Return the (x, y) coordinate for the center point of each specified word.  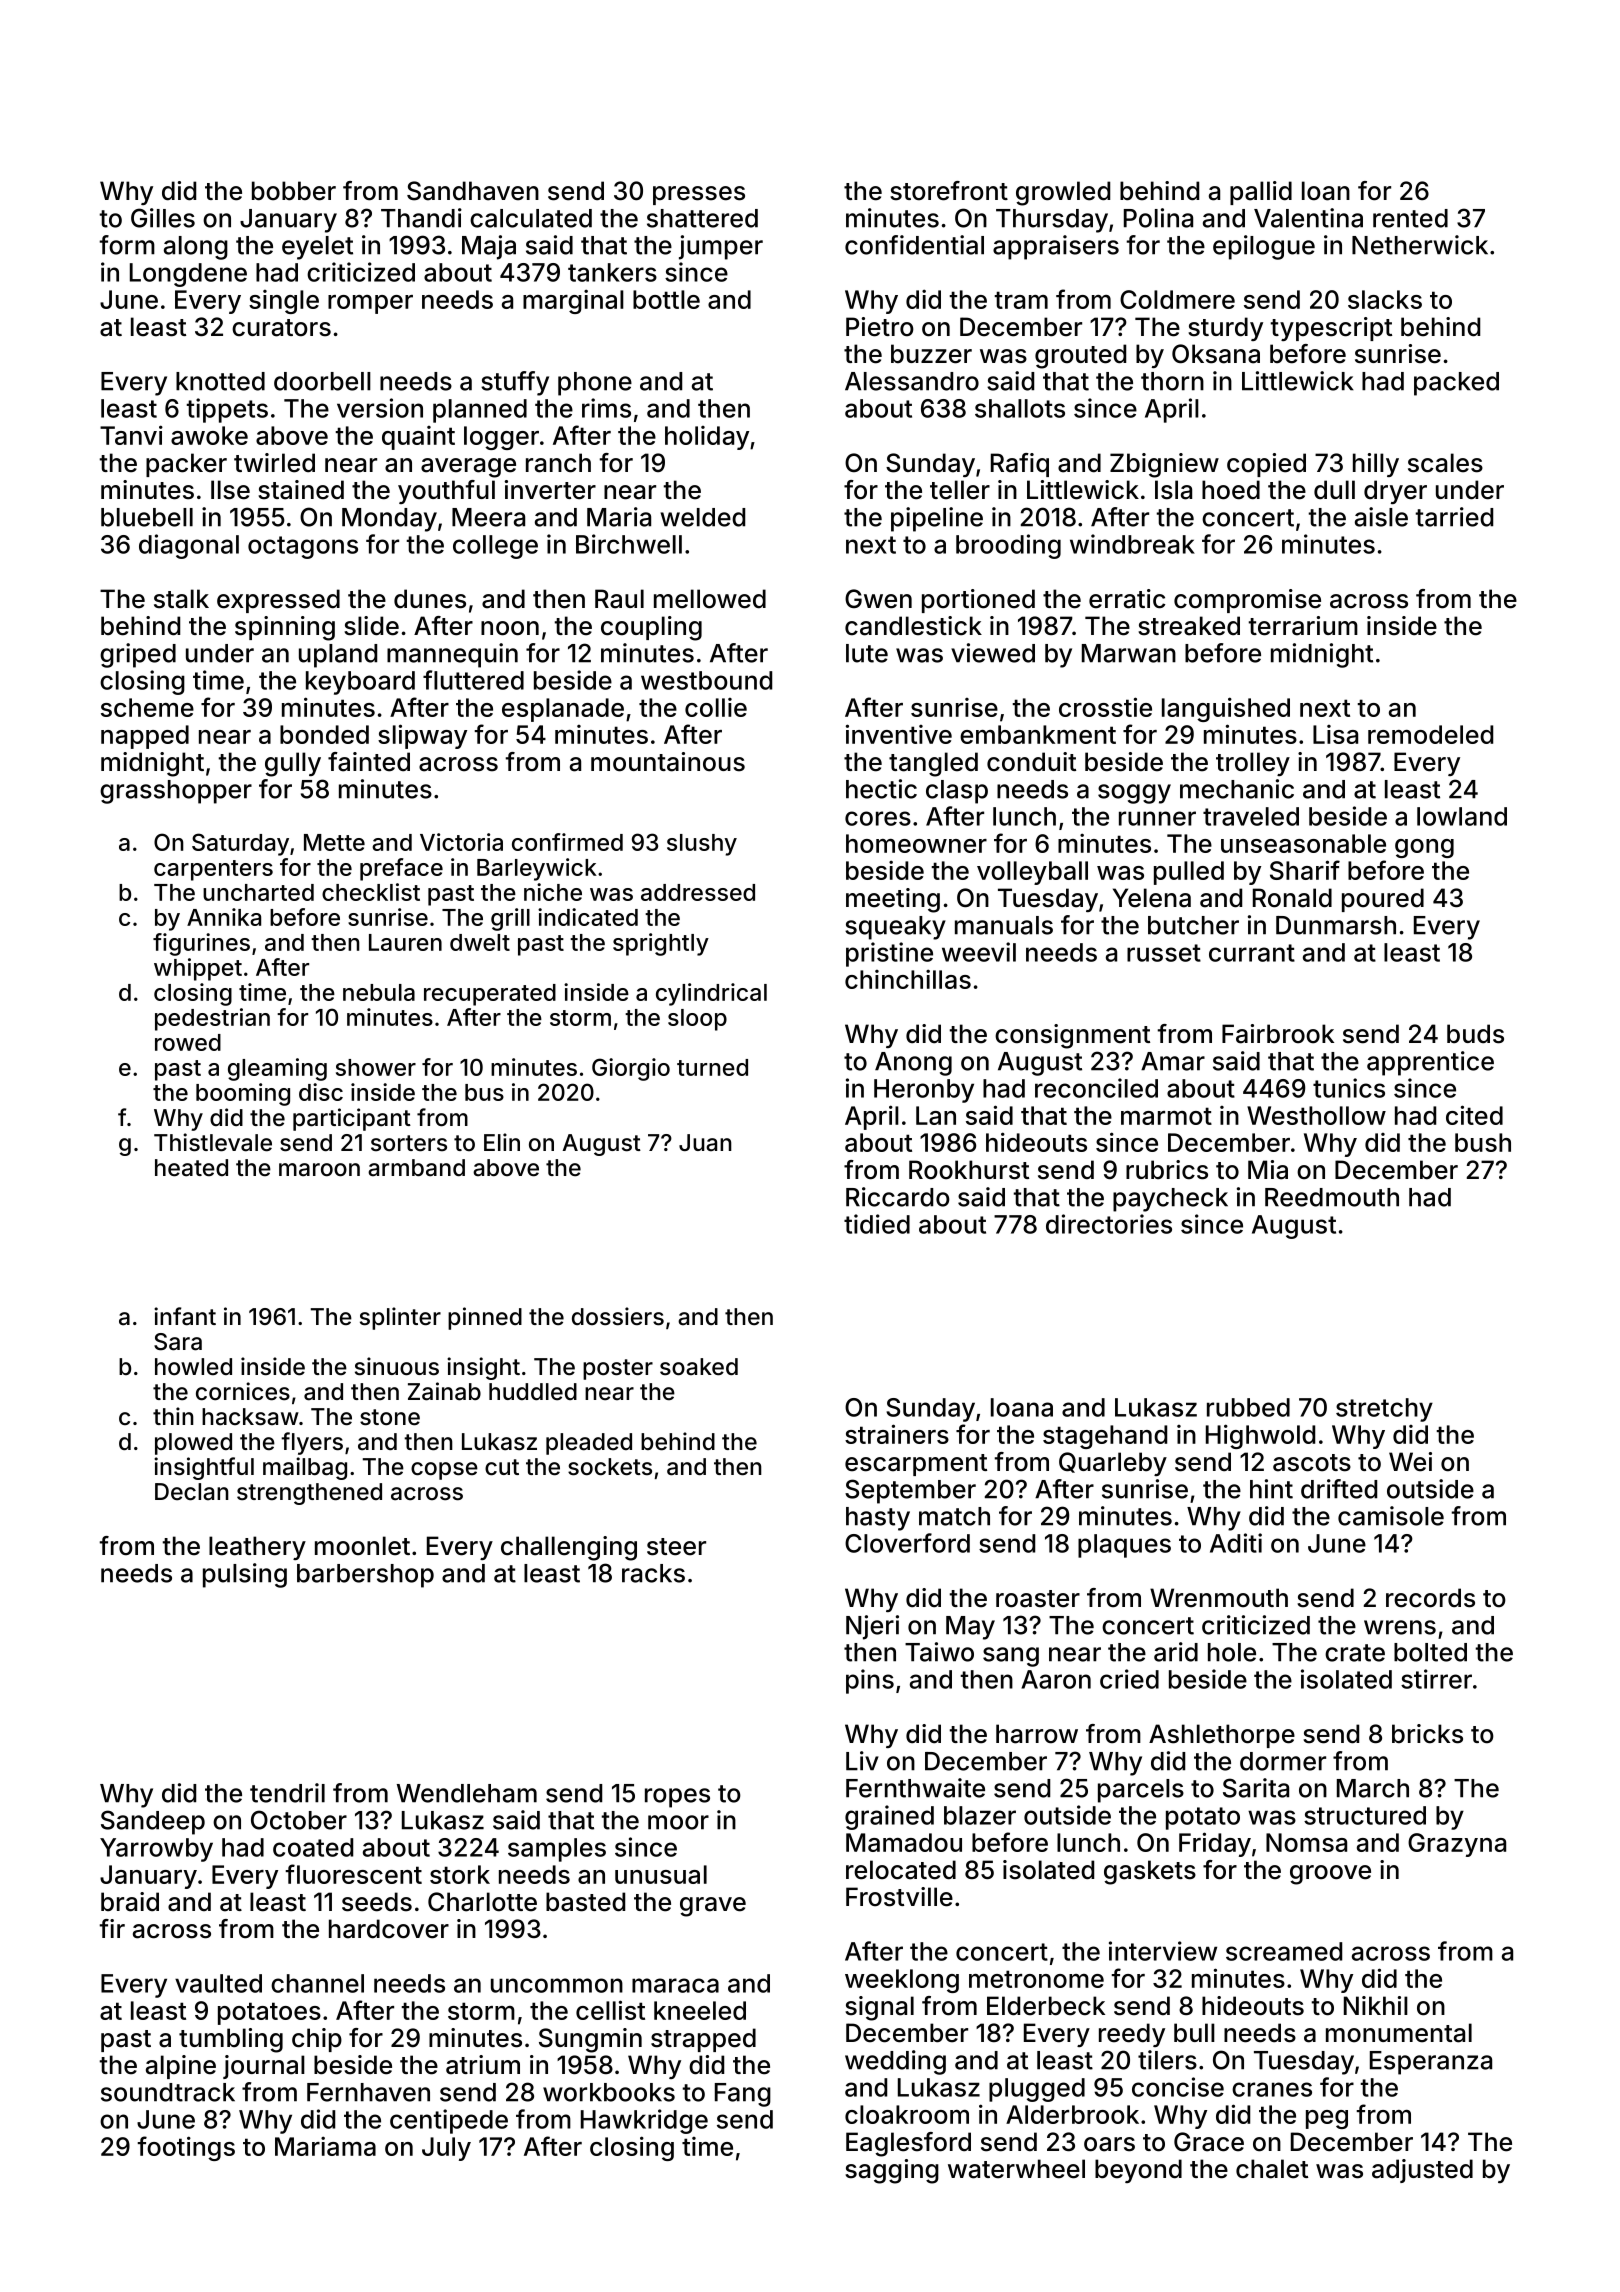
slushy (702, 845)
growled (1063, 193)
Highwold (1260, 1436)
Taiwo (939, 1652)
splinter (400, 1318)
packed (1456, 384)
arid (1176, 1652)
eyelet (317, 248)
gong (1424, 848)
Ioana (1022, 1407)
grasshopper (176, 792)
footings (186, 2148)
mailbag (305, 1468)
